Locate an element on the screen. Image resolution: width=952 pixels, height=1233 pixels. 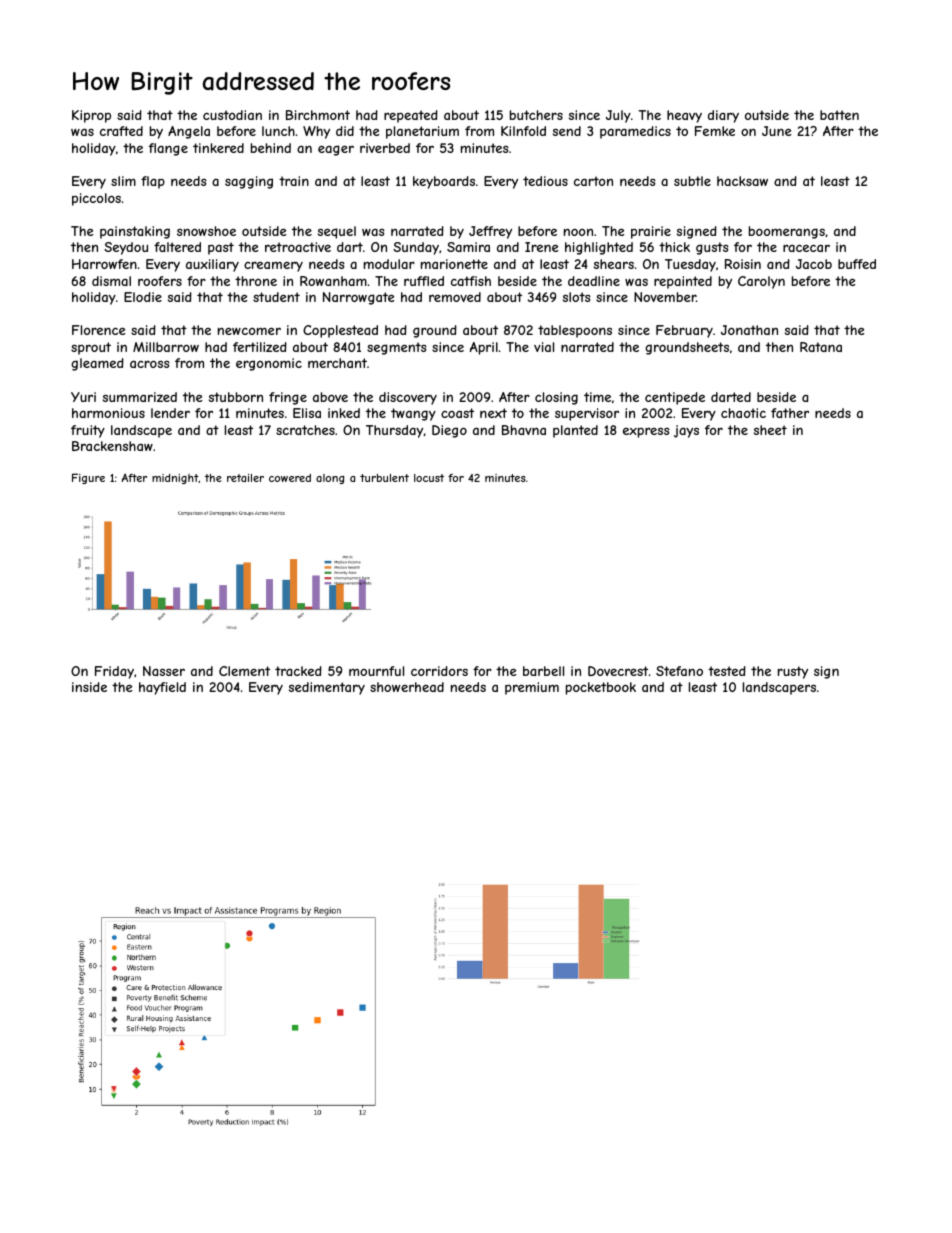
snowshoe is located at coordinates (206, 231).
